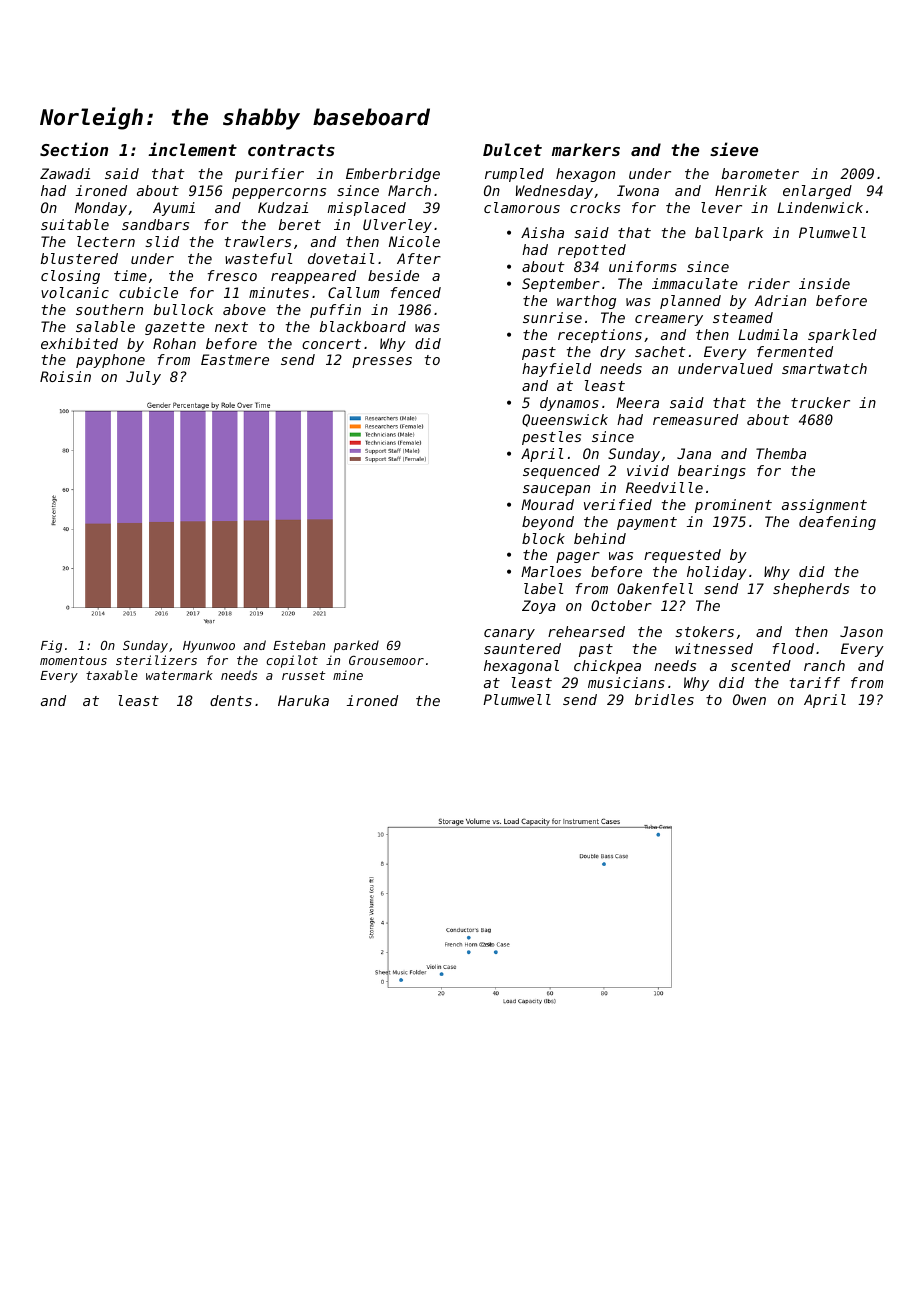  What do you see at coordinates (174, 343) in the document?
I see `Rohan` at bounding box center [174, 343].
